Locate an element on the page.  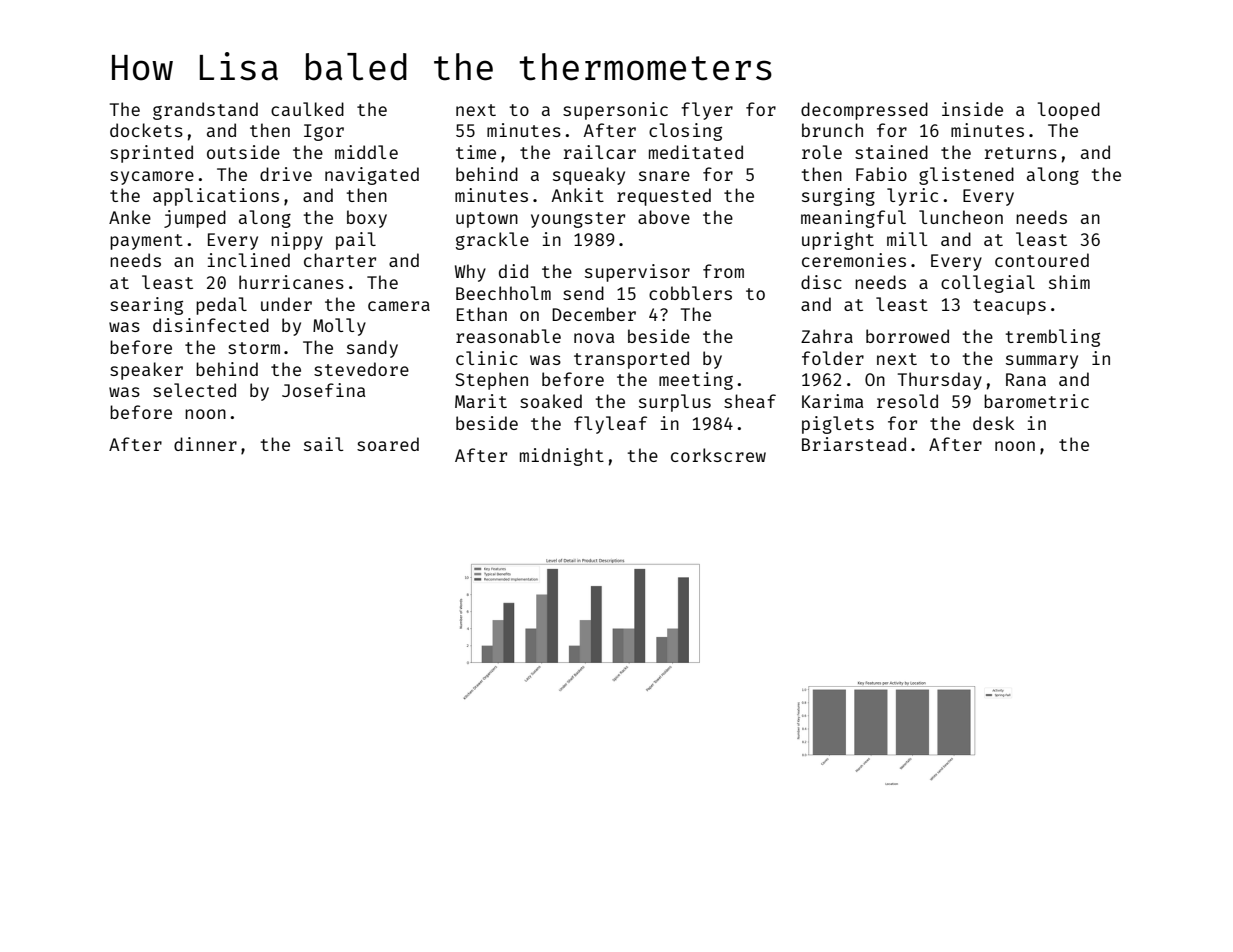
decompressed is located at coordinates (864, 111).
